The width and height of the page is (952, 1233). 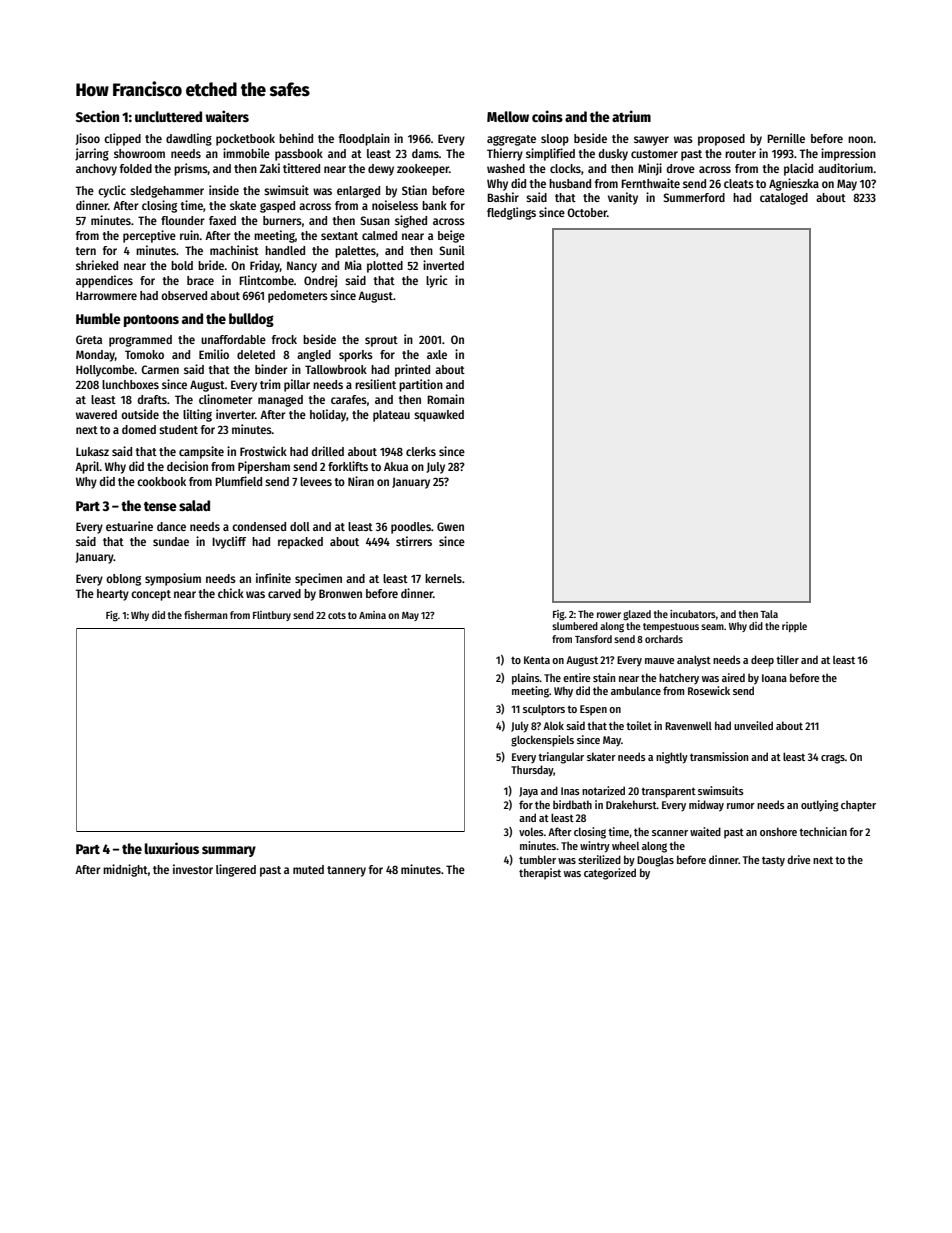 What do you see at coordinates (450, 526) in the page?
I see `Gwen` at bounding box center [450, 526].
